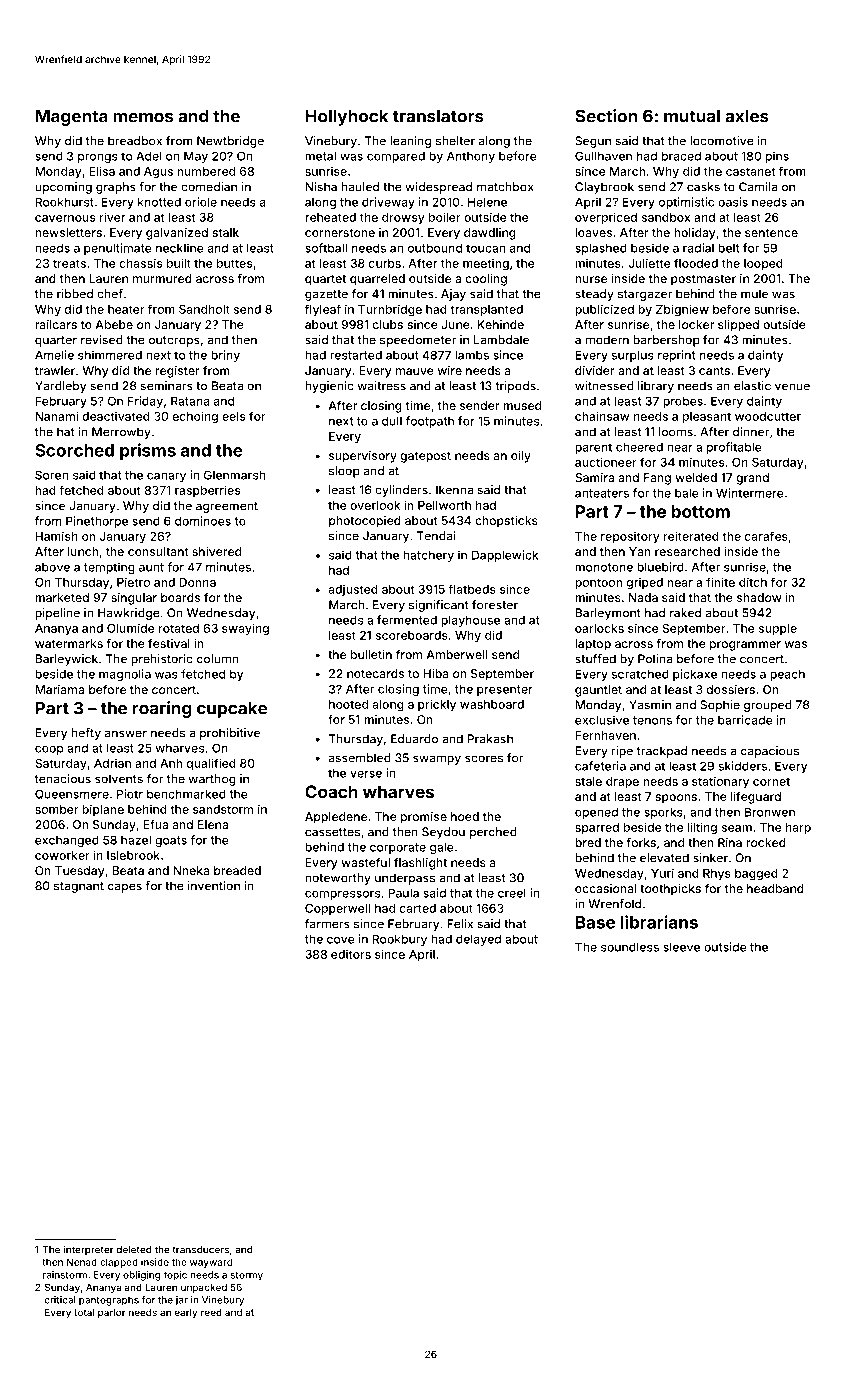  What do you see at coordinates (602, 720) in the screenshot?
I see `exclusive` at bounding box center [602, 720].
